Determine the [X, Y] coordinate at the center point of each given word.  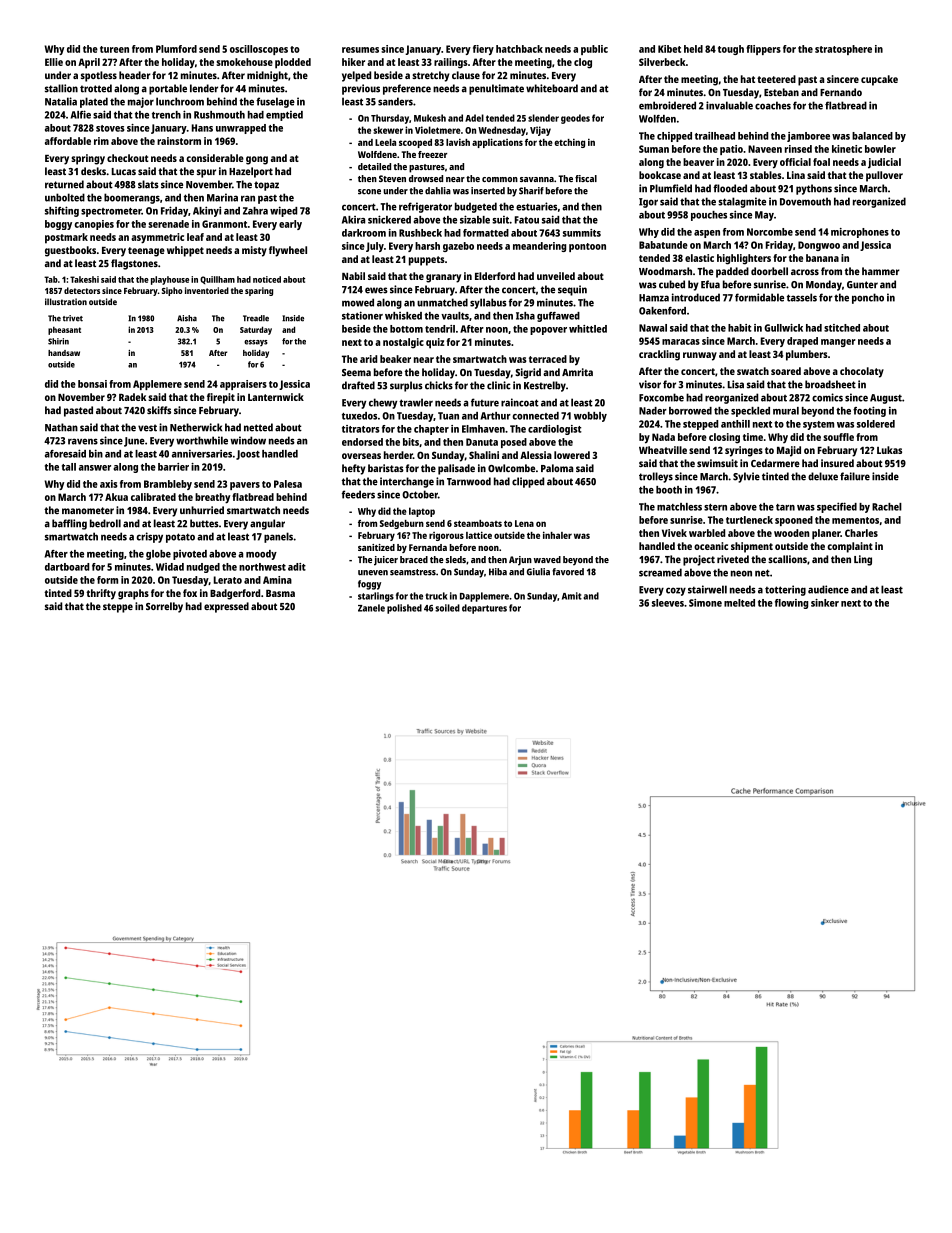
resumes [360, 50]
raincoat [520, 402]
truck [436, 596]
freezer [432, 154]
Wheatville [663, 450]
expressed [226, 607]
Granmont [224, 224]
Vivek [674, 533]
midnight [267, 76]
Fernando [841, 92]
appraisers [243, 385]
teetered [776, 79]
